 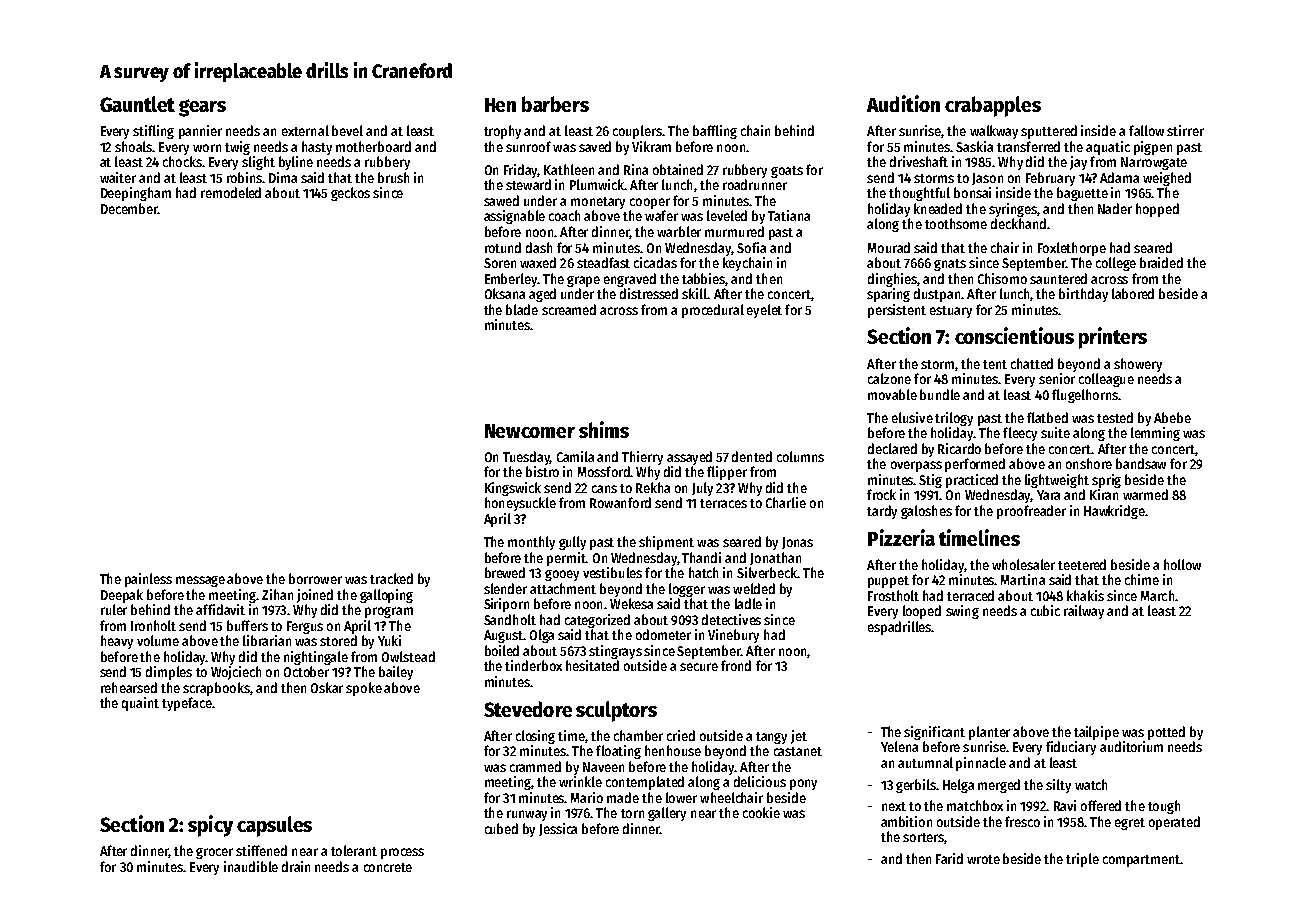 I want to click on borrower, so click(x=315, y=578).
